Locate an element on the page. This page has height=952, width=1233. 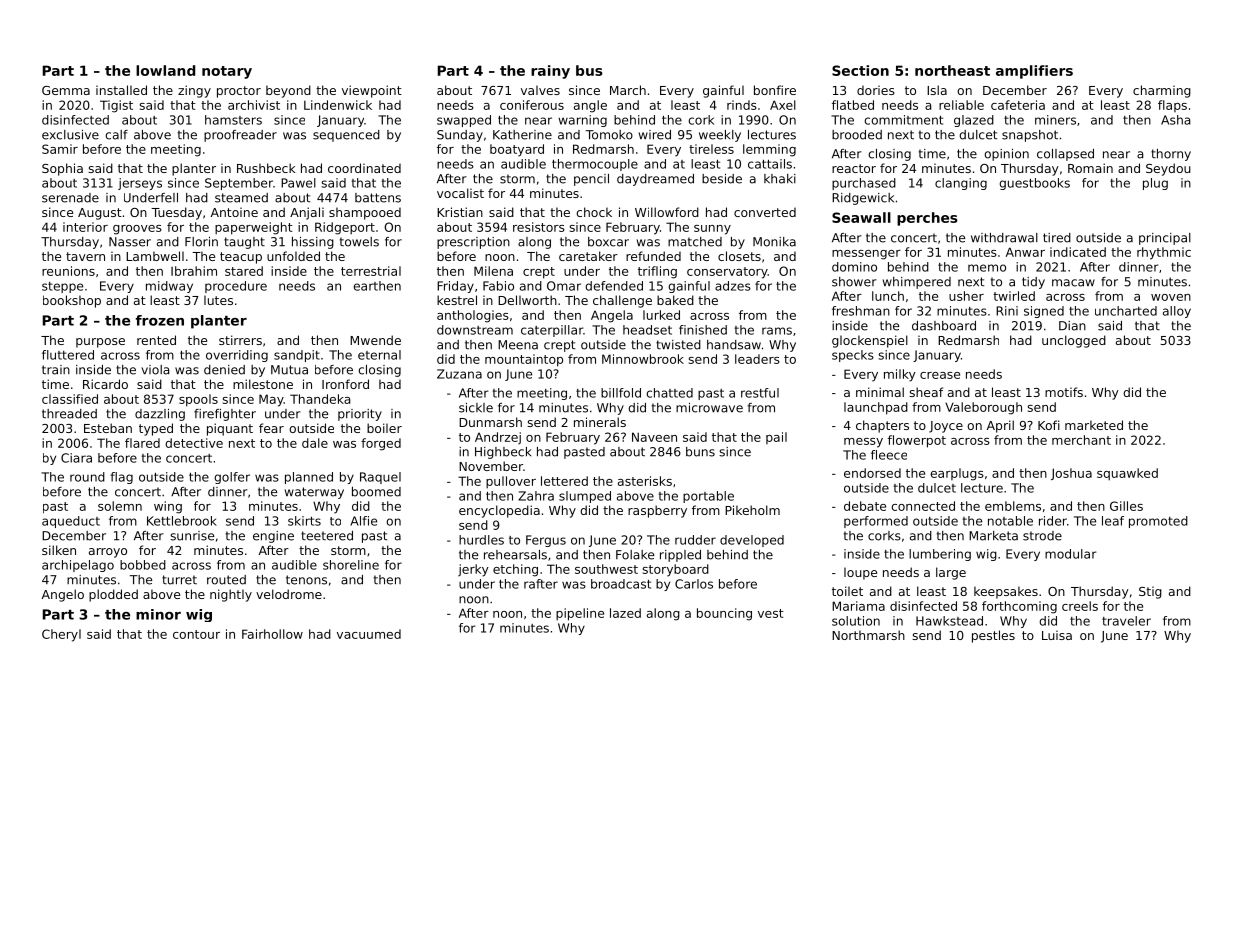
defended is located at coordinates (614, 286).
